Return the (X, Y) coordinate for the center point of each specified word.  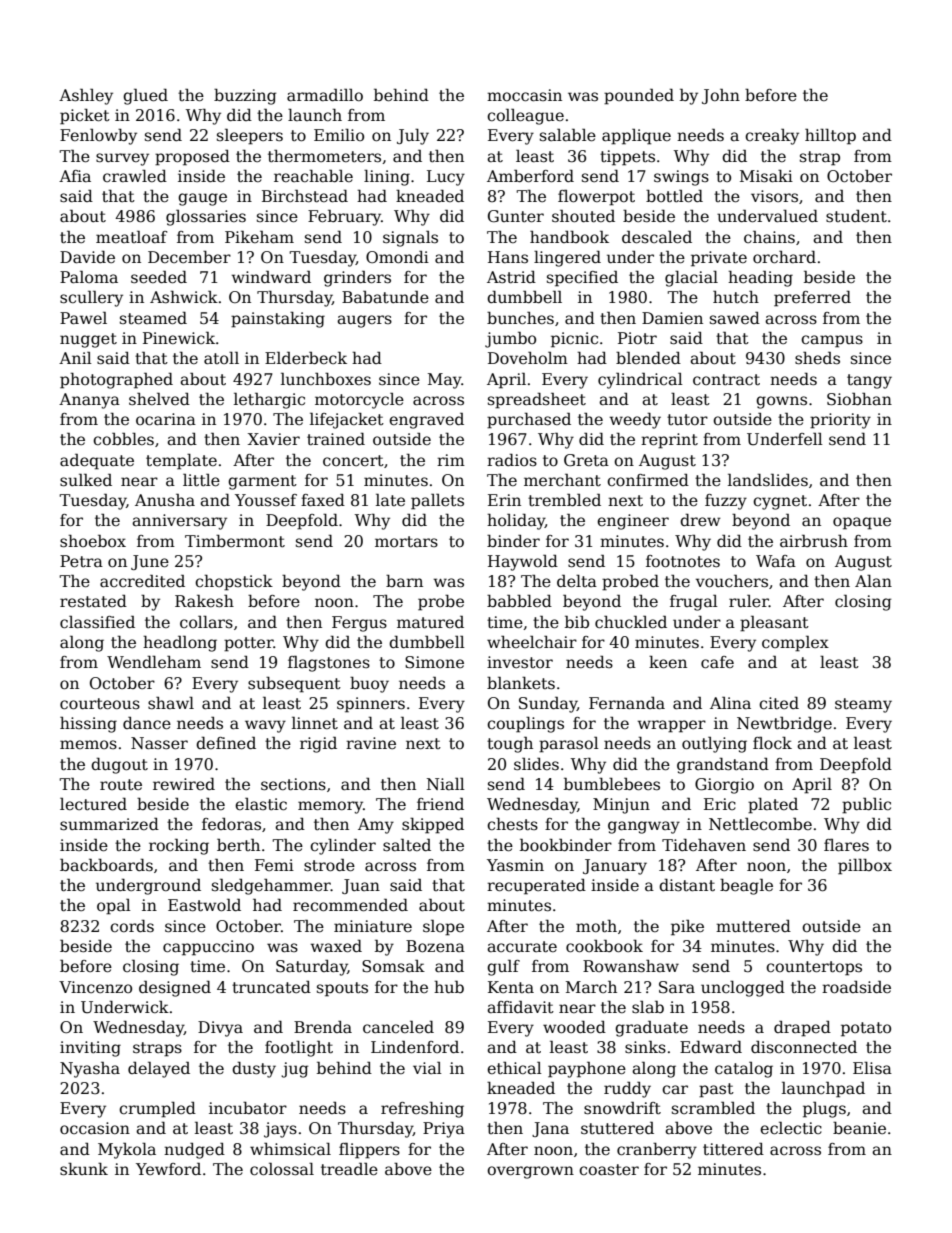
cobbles (123, 439)
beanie (859, 1128)
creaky (772, 136)
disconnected (804, 1047)
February (344, 218)
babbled (519, 600)
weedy (635, 421)
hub (449, 987)
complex (795, 644)
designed (175, 988)
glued (145, 97)
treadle (349, 1169)
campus (832, 341)
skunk (84, 1169)
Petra (81, 561)
